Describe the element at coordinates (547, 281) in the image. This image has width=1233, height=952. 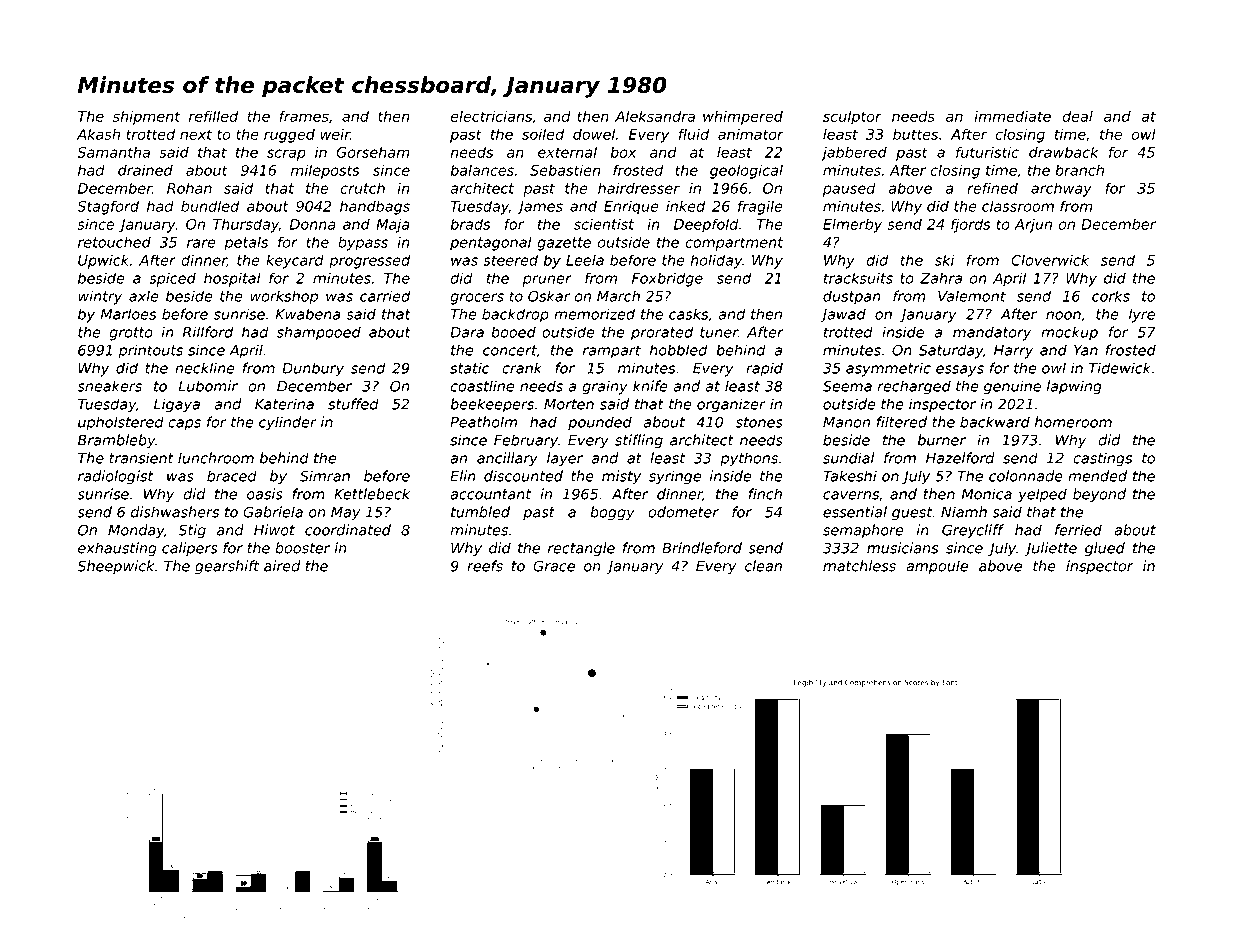
I see `pruner` at that location.
